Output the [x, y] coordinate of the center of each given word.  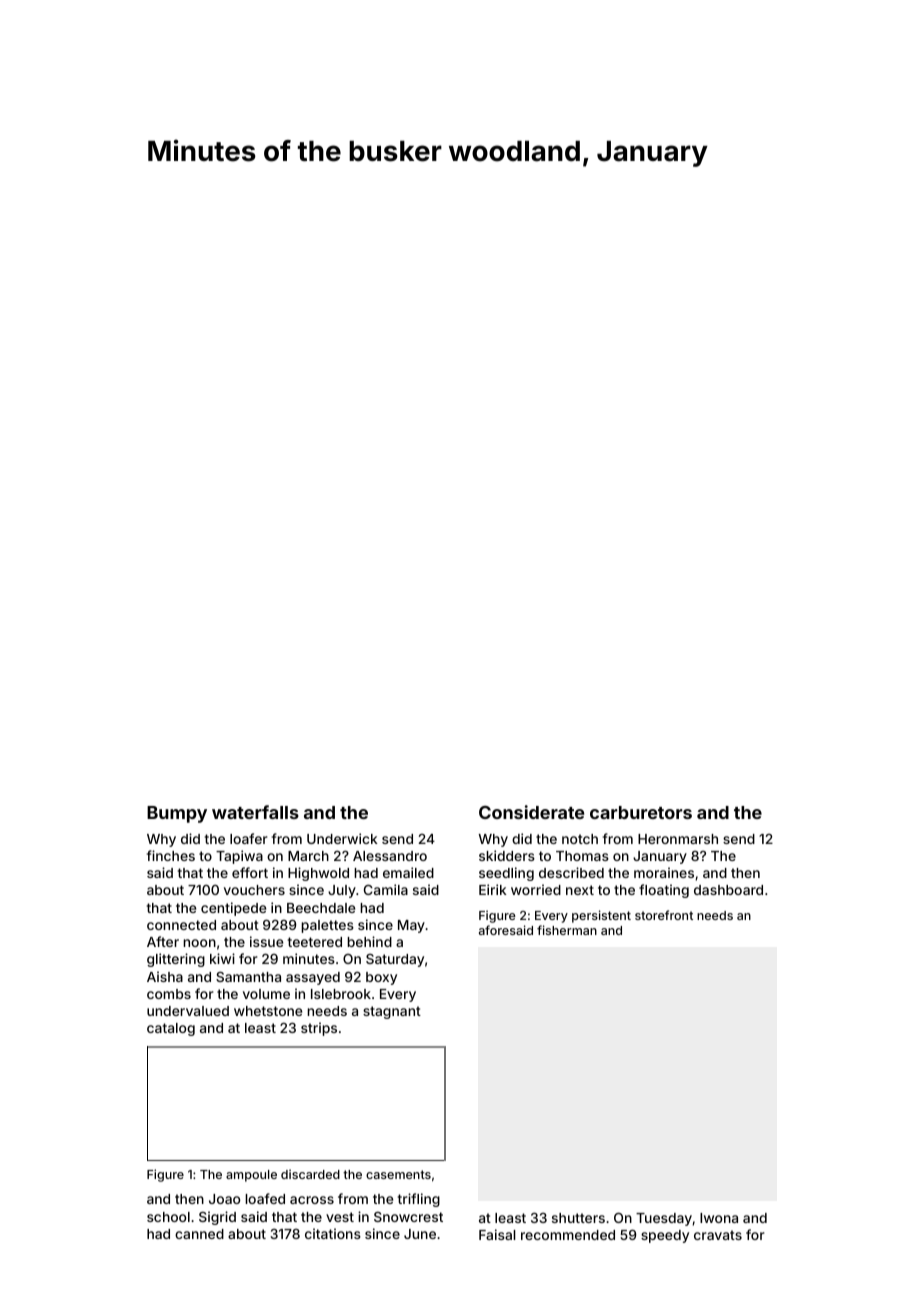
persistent [601, 916]
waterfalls [255, 812]
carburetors [641, 812]
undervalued [188, 1011]
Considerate [531, 812]
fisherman [567, 930]
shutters [578, 1218]
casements [398, 1174]
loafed [265, 1198]
